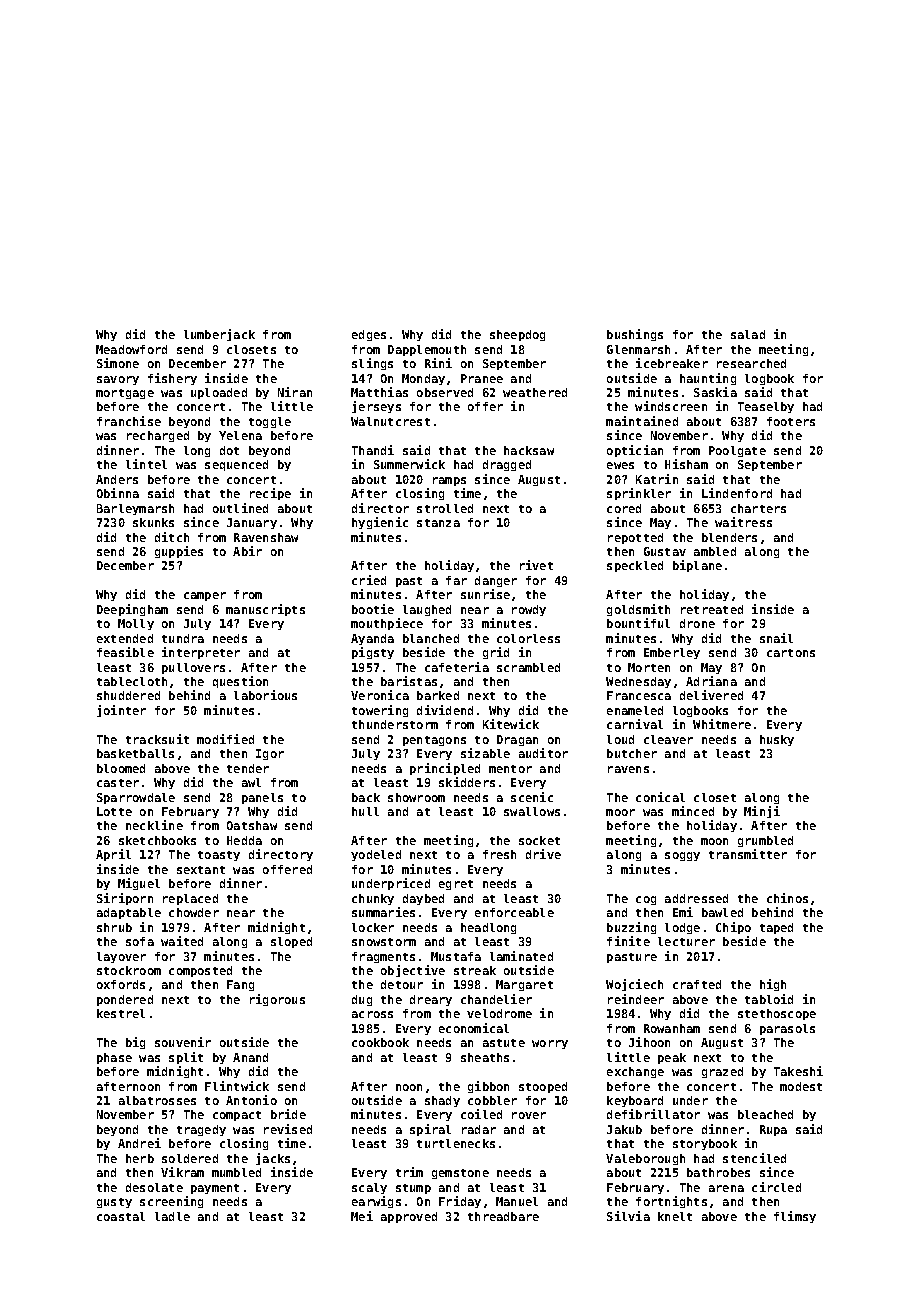  What do you see at coordinates (172, 379) in the page?
I see `fishery` at bounding box center [172, 379].
